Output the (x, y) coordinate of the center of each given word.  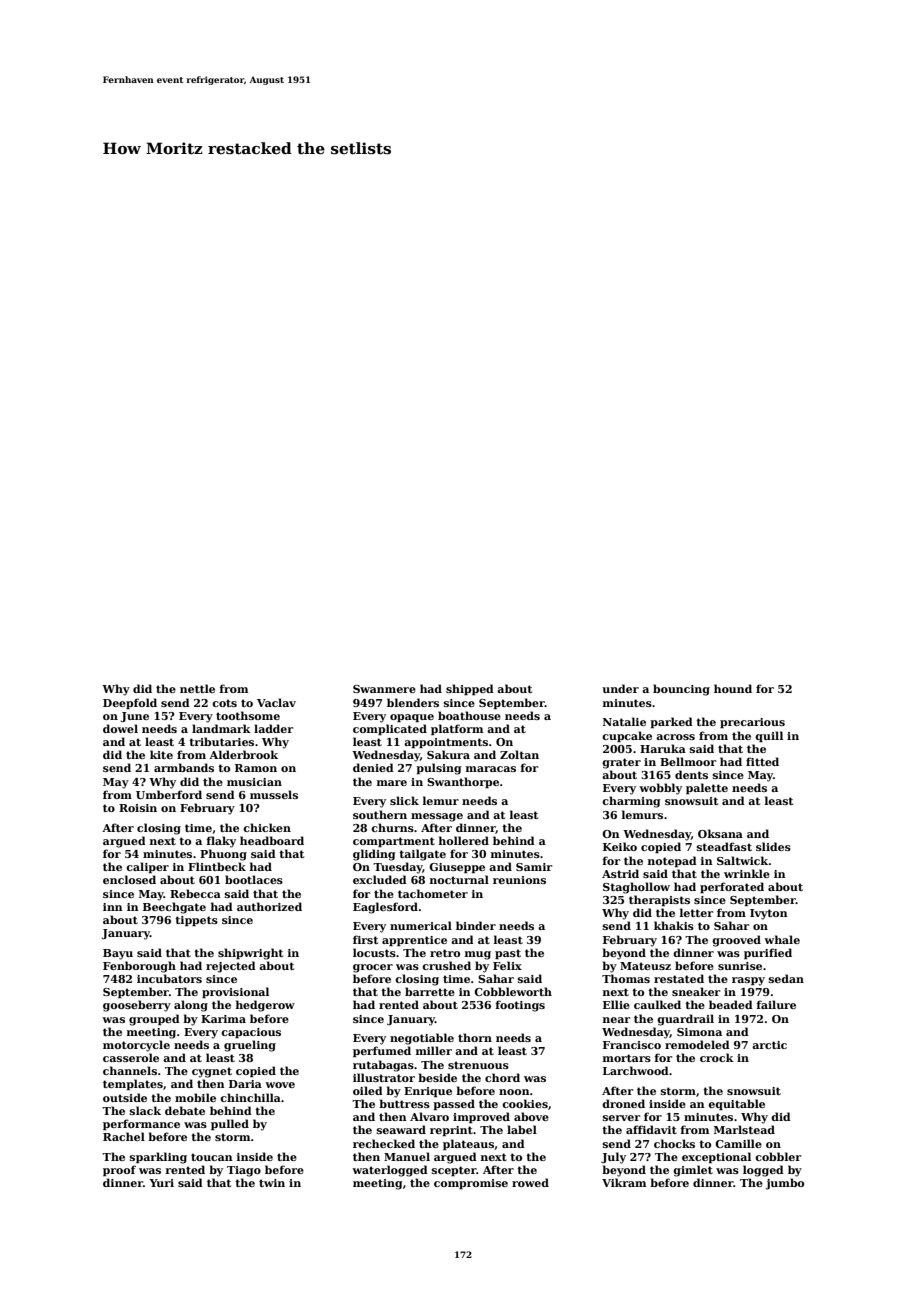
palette (707, 788)
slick (404, 800)
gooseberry (137, 1006)
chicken (267, 827)
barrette (430, 991)
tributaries (221, 741)
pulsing (438, 769)
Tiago (244, 1171)
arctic (769, 1045)
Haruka (663, 748)
